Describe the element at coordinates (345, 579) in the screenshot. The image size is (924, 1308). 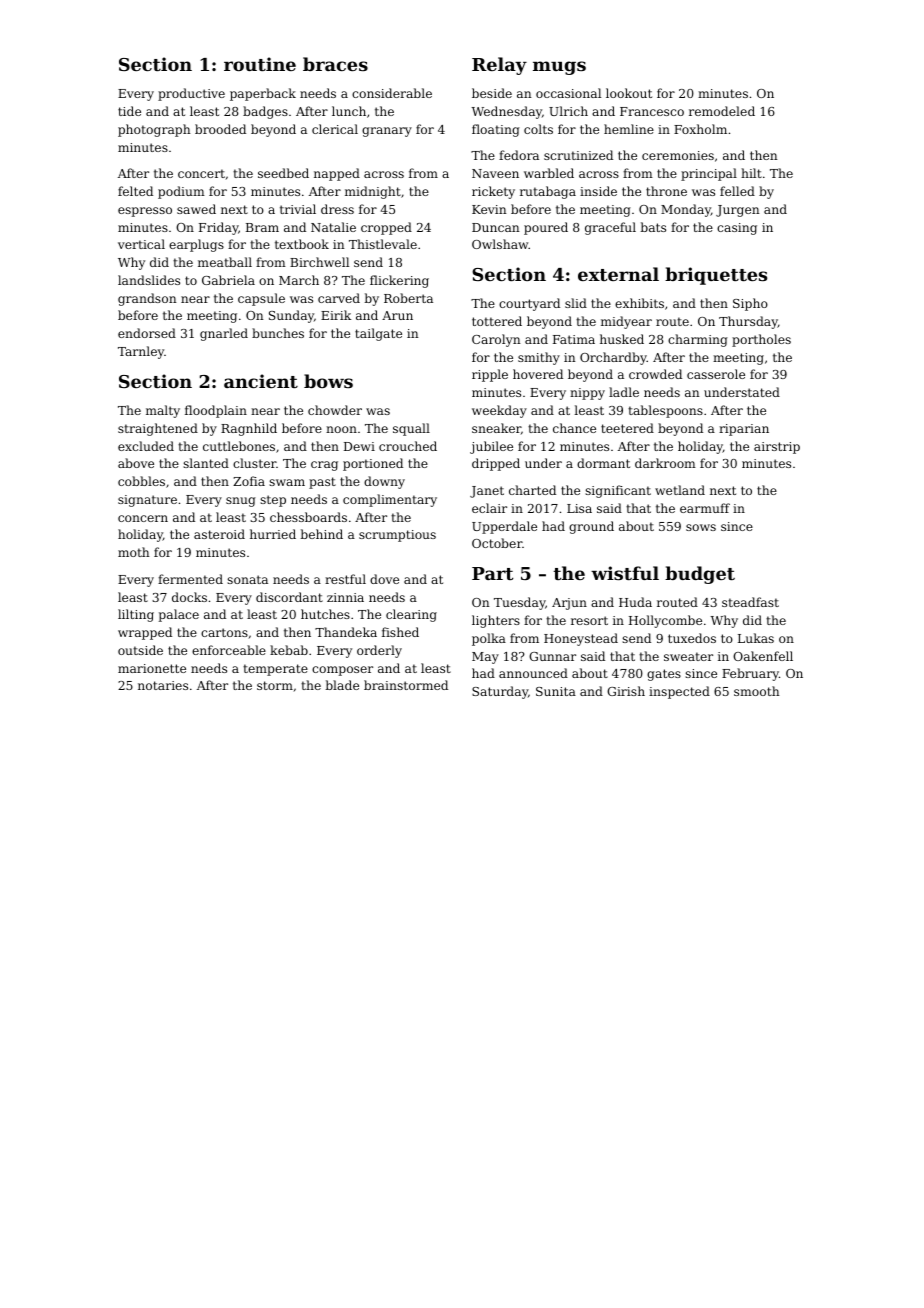
I see `restful` at that location.
